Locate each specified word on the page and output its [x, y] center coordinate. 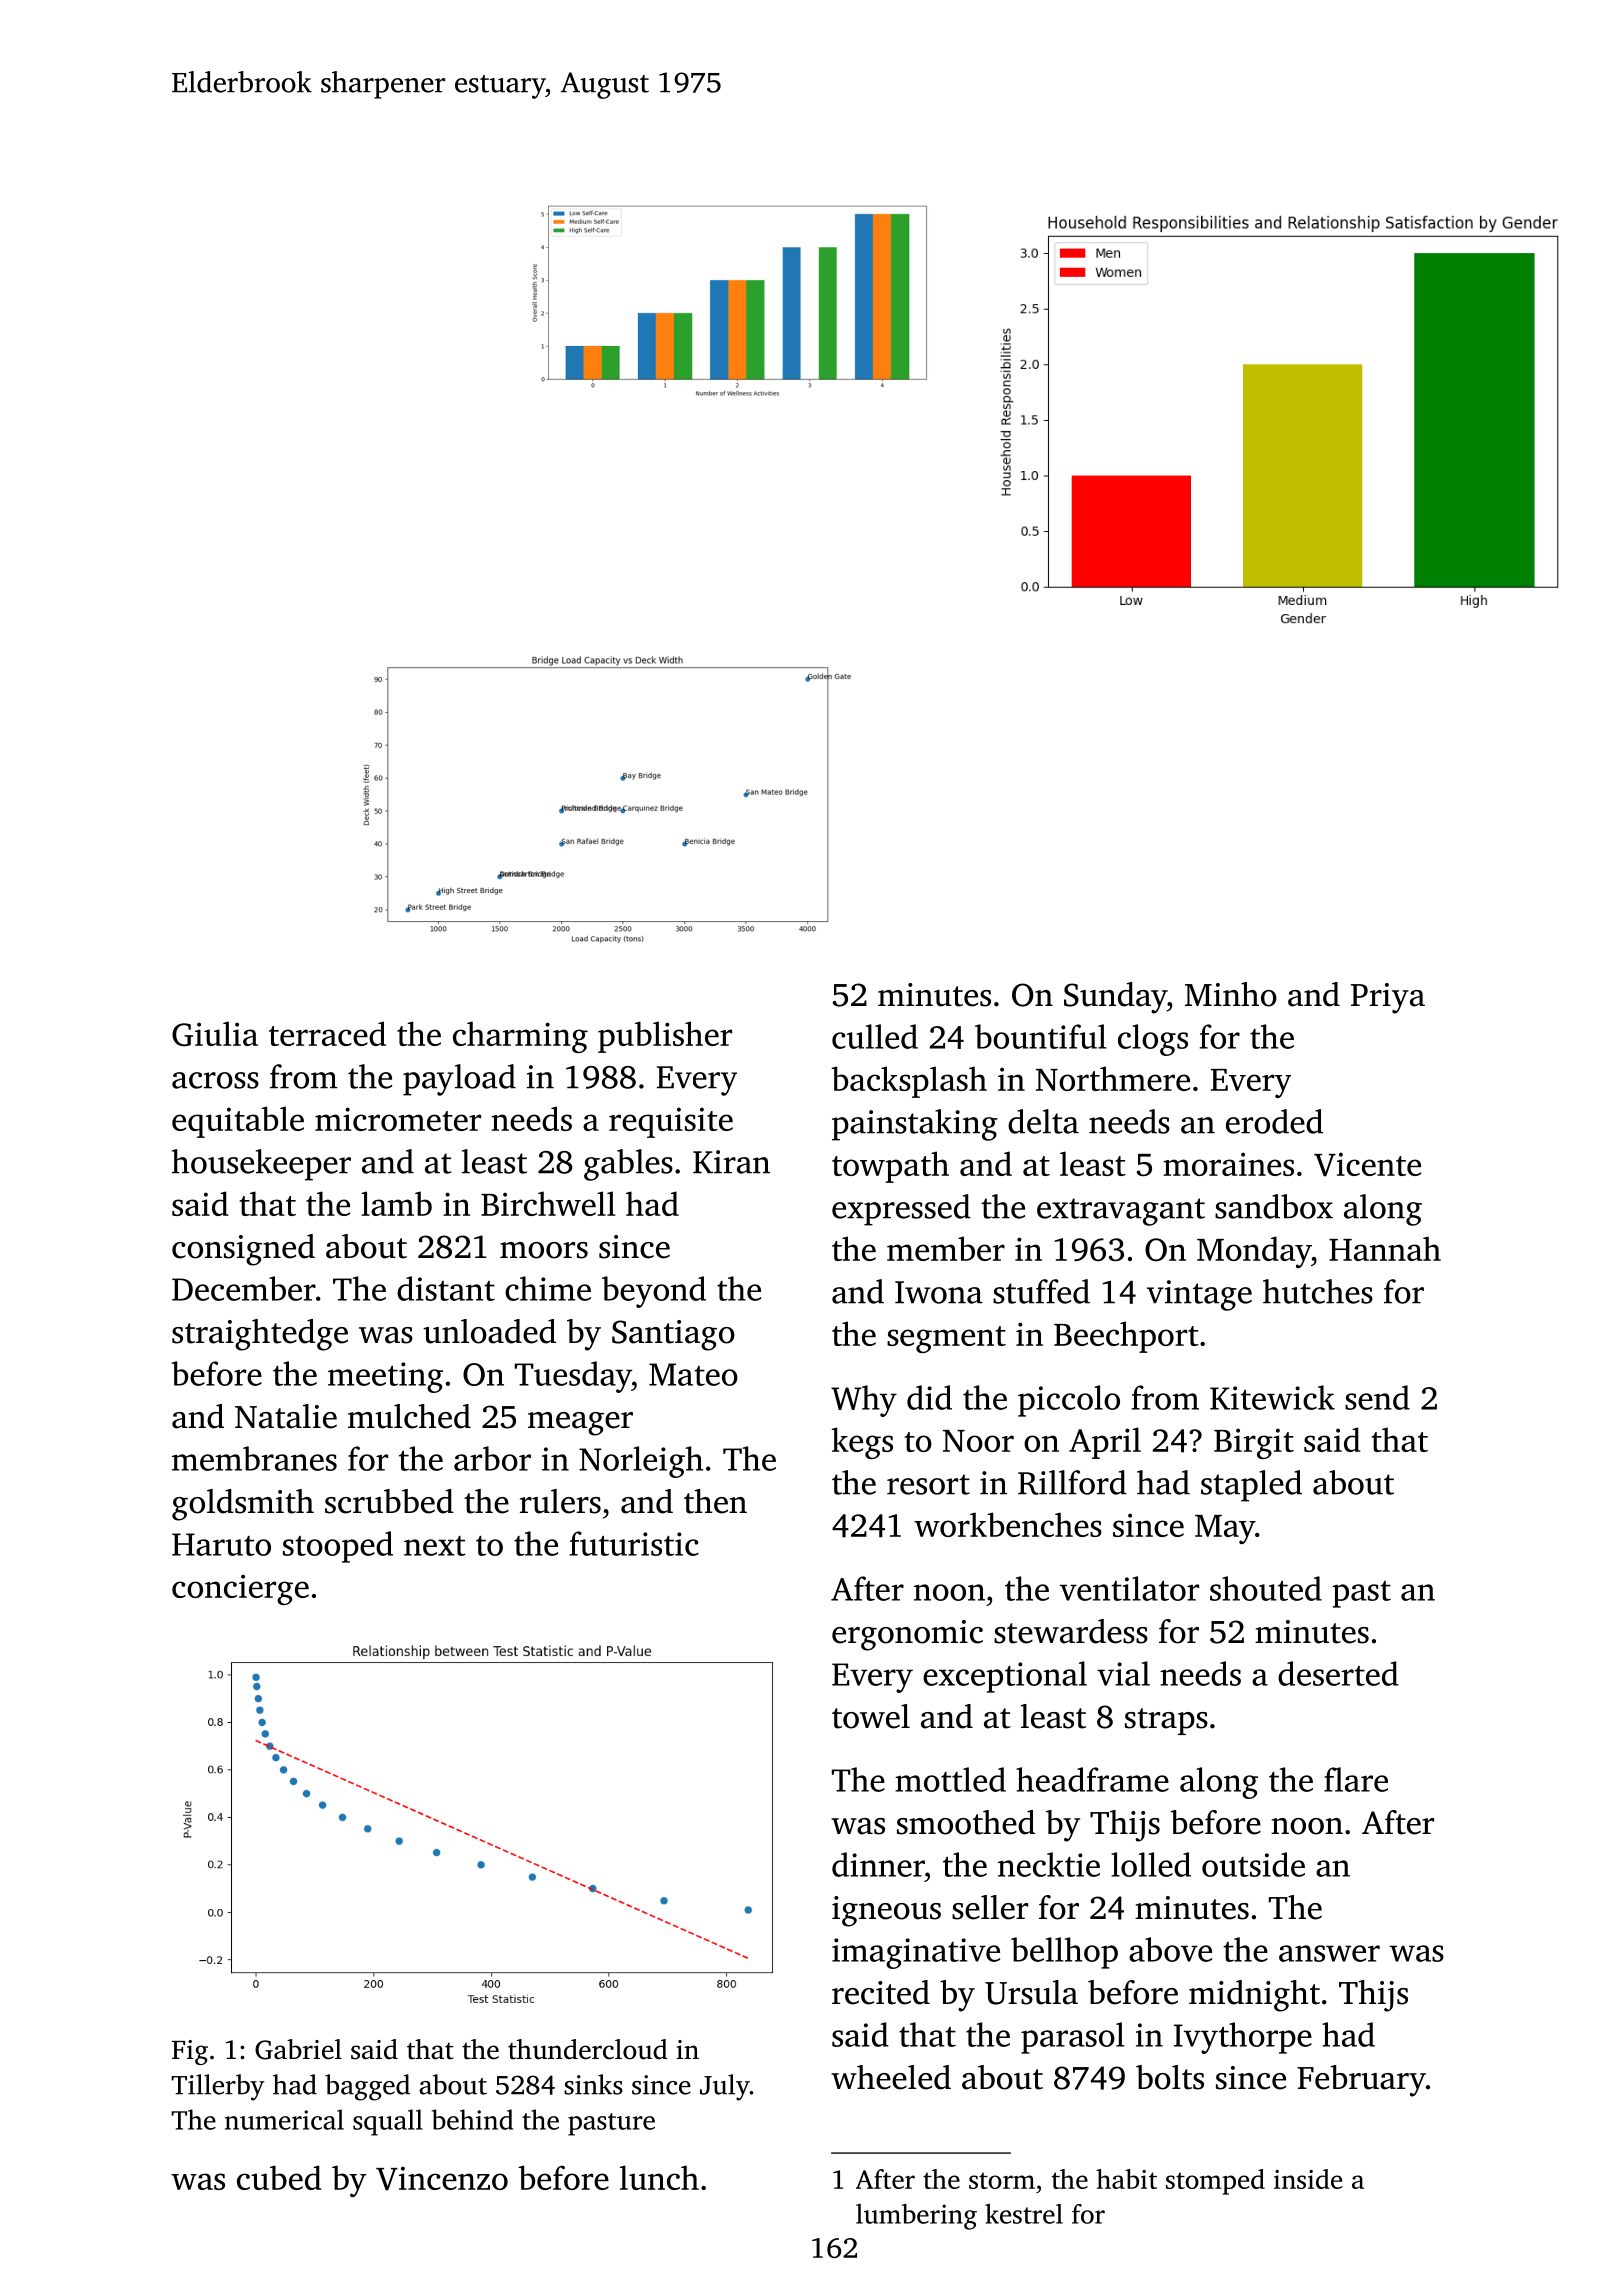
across [215, 1080]
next [435, 1546]
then [715, 1501]
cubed [279, 2177]
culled [875, 1036]
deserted [1338, 1673]
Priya [1388, 998]
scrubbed [389, 1501]
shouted [1266, 1588]
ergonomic [907, 1635]
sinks [593, 2084]
